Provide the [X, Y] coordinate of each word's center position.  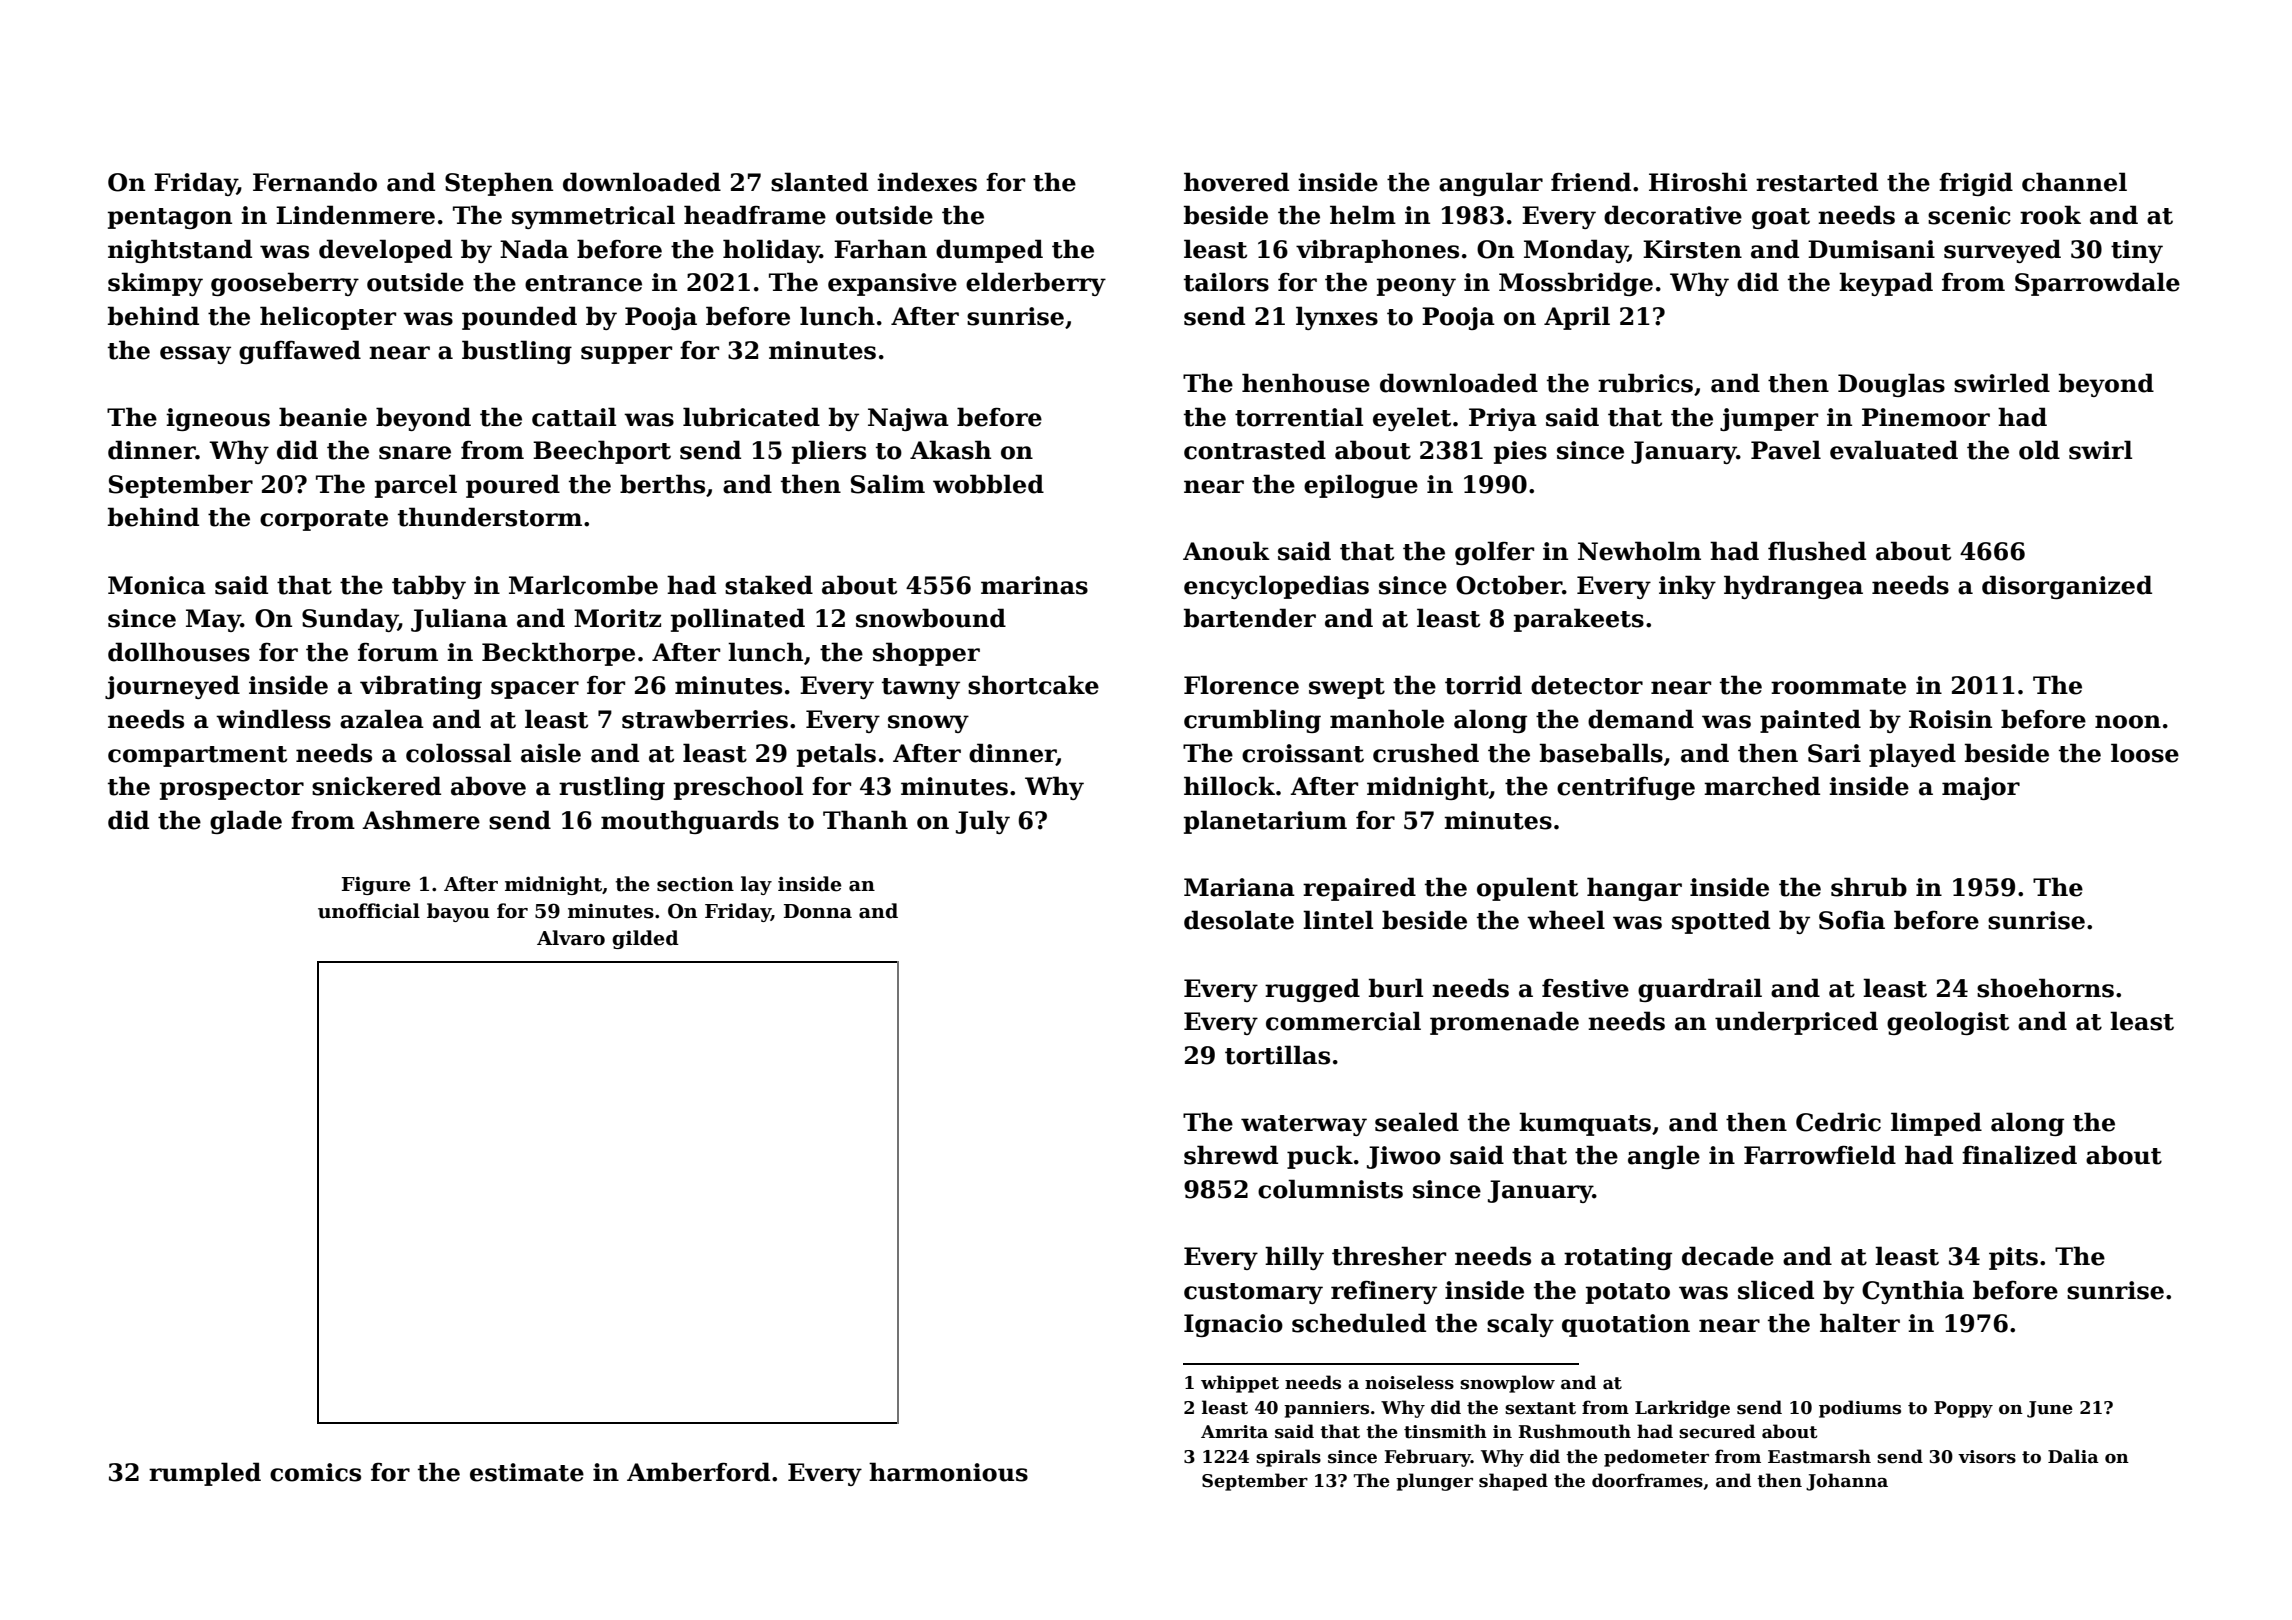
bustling [517, 352]
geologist [1948, 1023]
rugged [1312, 990]
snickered [376, 786]
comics [315, 1472]
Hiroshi [1698, 182]
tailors [1226, 282]
